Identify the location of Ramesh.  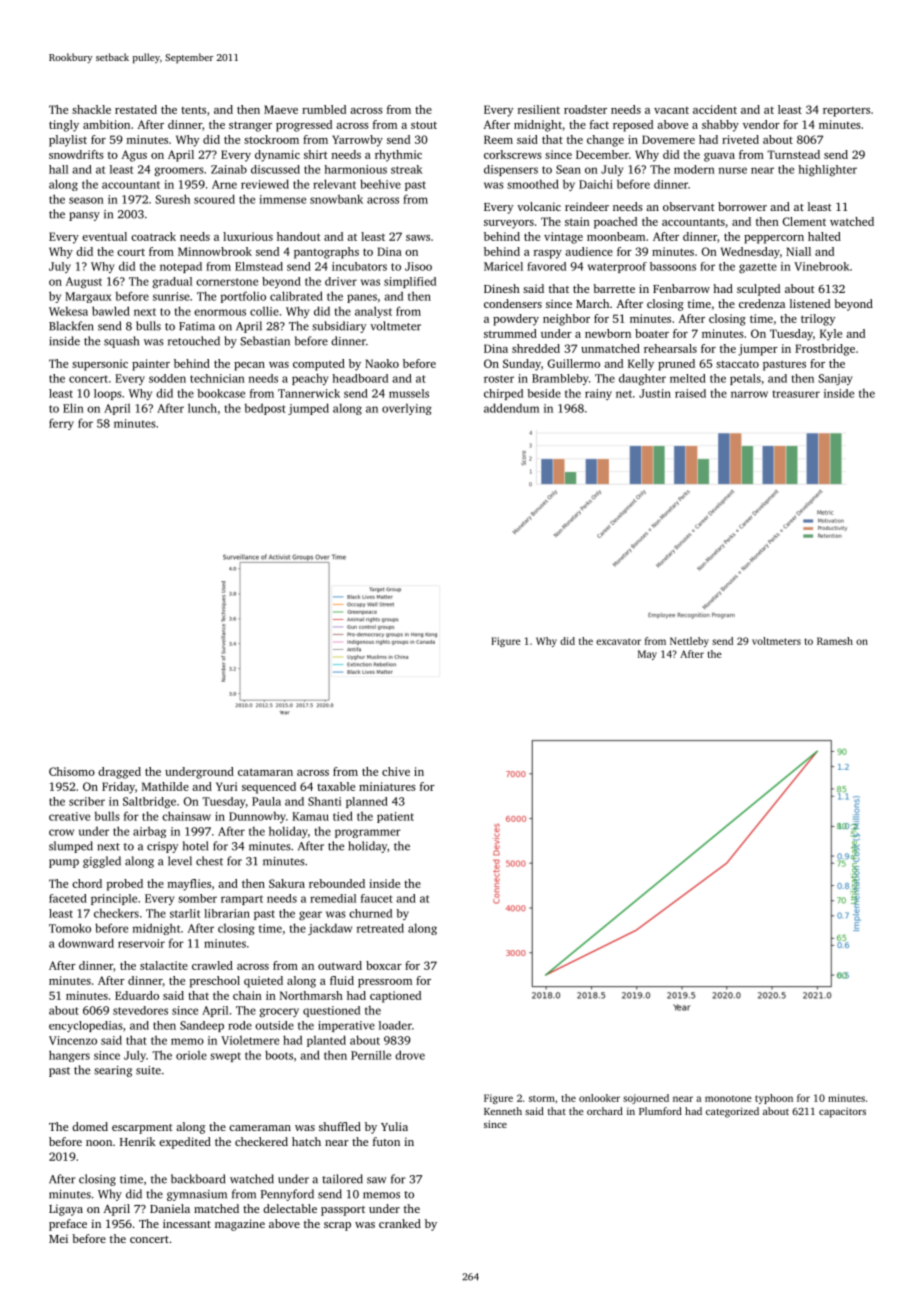
(835, 641).
